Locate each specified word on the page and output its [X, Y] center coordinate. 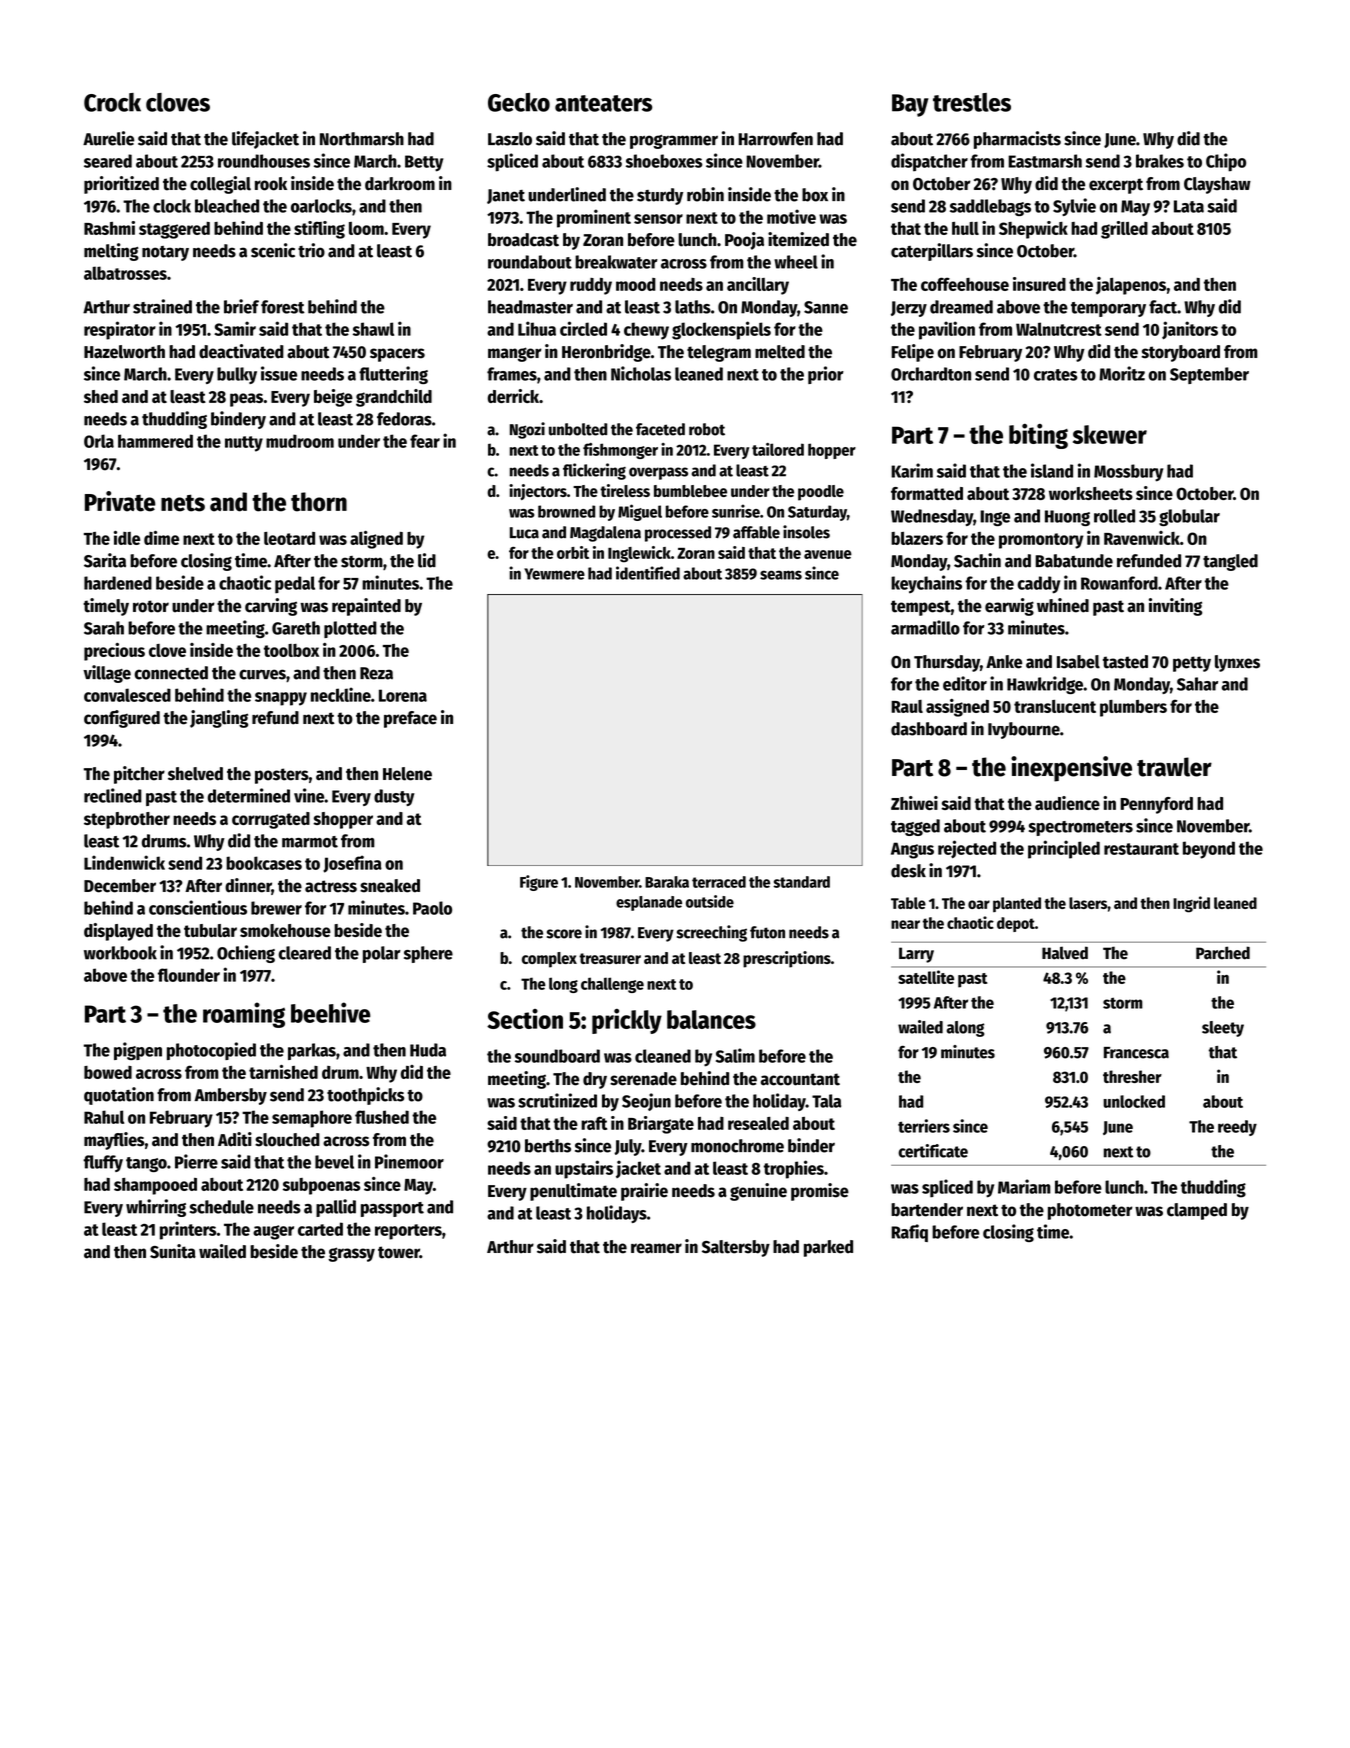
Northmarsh [362, 139]
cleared [304, 953]
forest [283, 307]
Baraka [667, 882]
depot [1016, 924]
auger [273, 1232]
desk [908, 871]
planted [1017, 904]
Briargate [661, 1125]
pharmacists [1017, 140]
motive [791, 216]
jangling [219, 719]
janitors [1190, 330]
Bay [910, 105]
